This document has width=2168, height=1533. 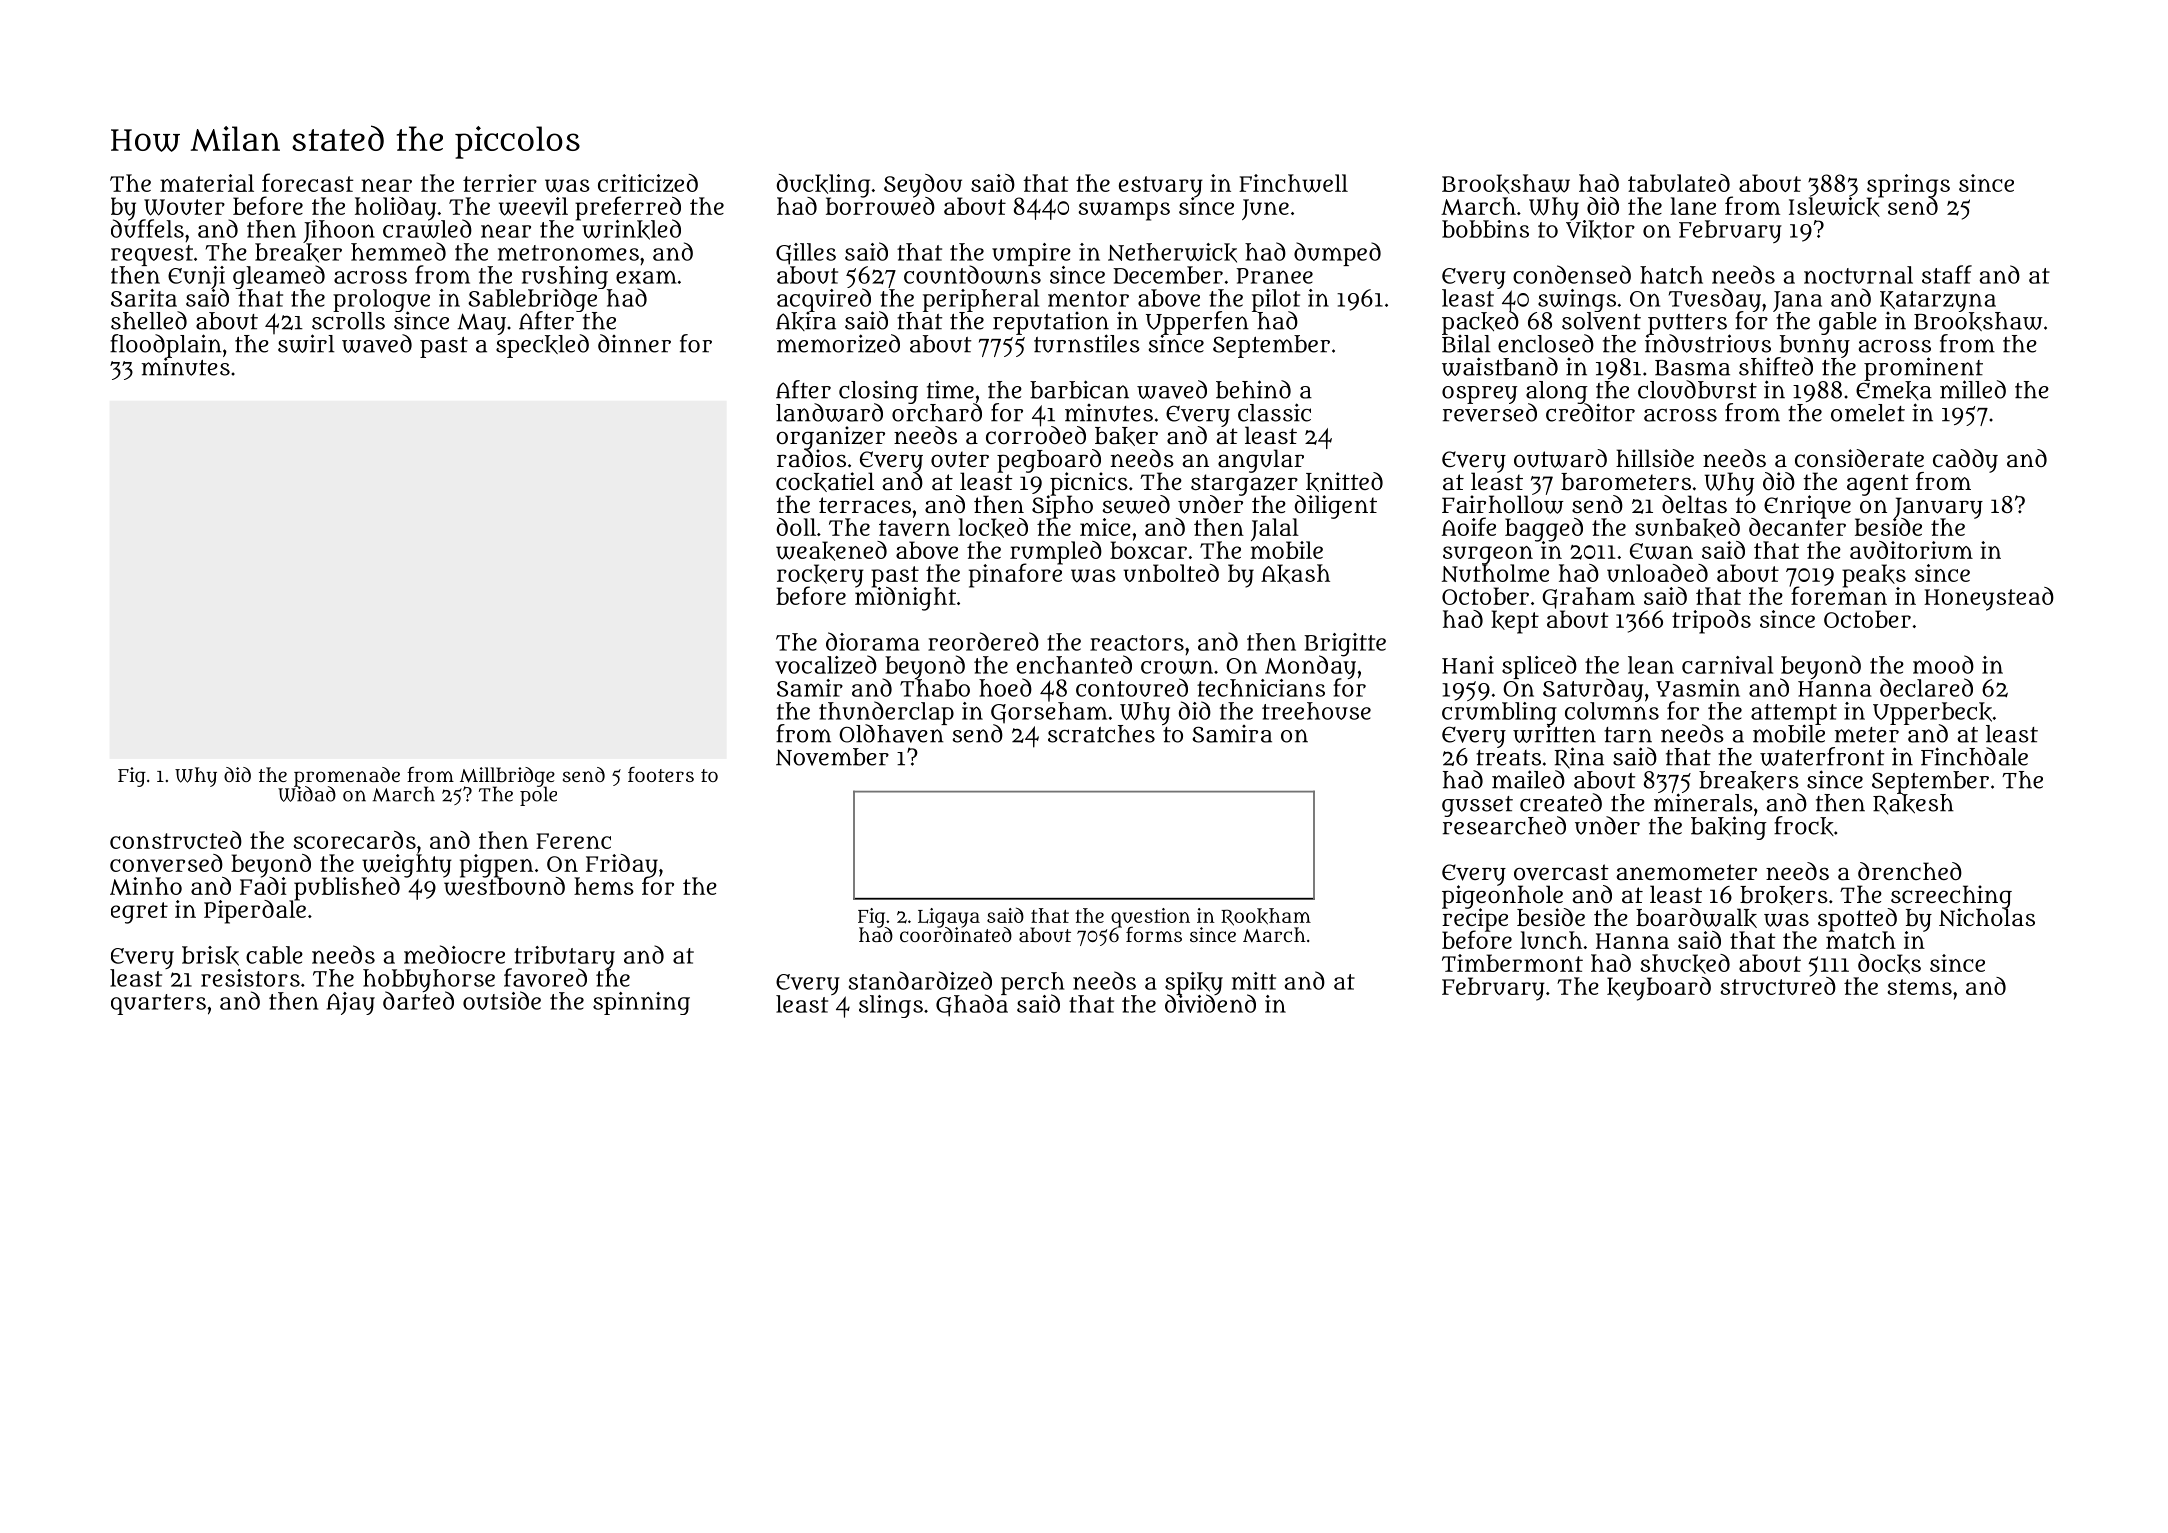 What do you see at coordinates (500, 183) in the document?
I see `terrier` at bounding box center [500, 183].
